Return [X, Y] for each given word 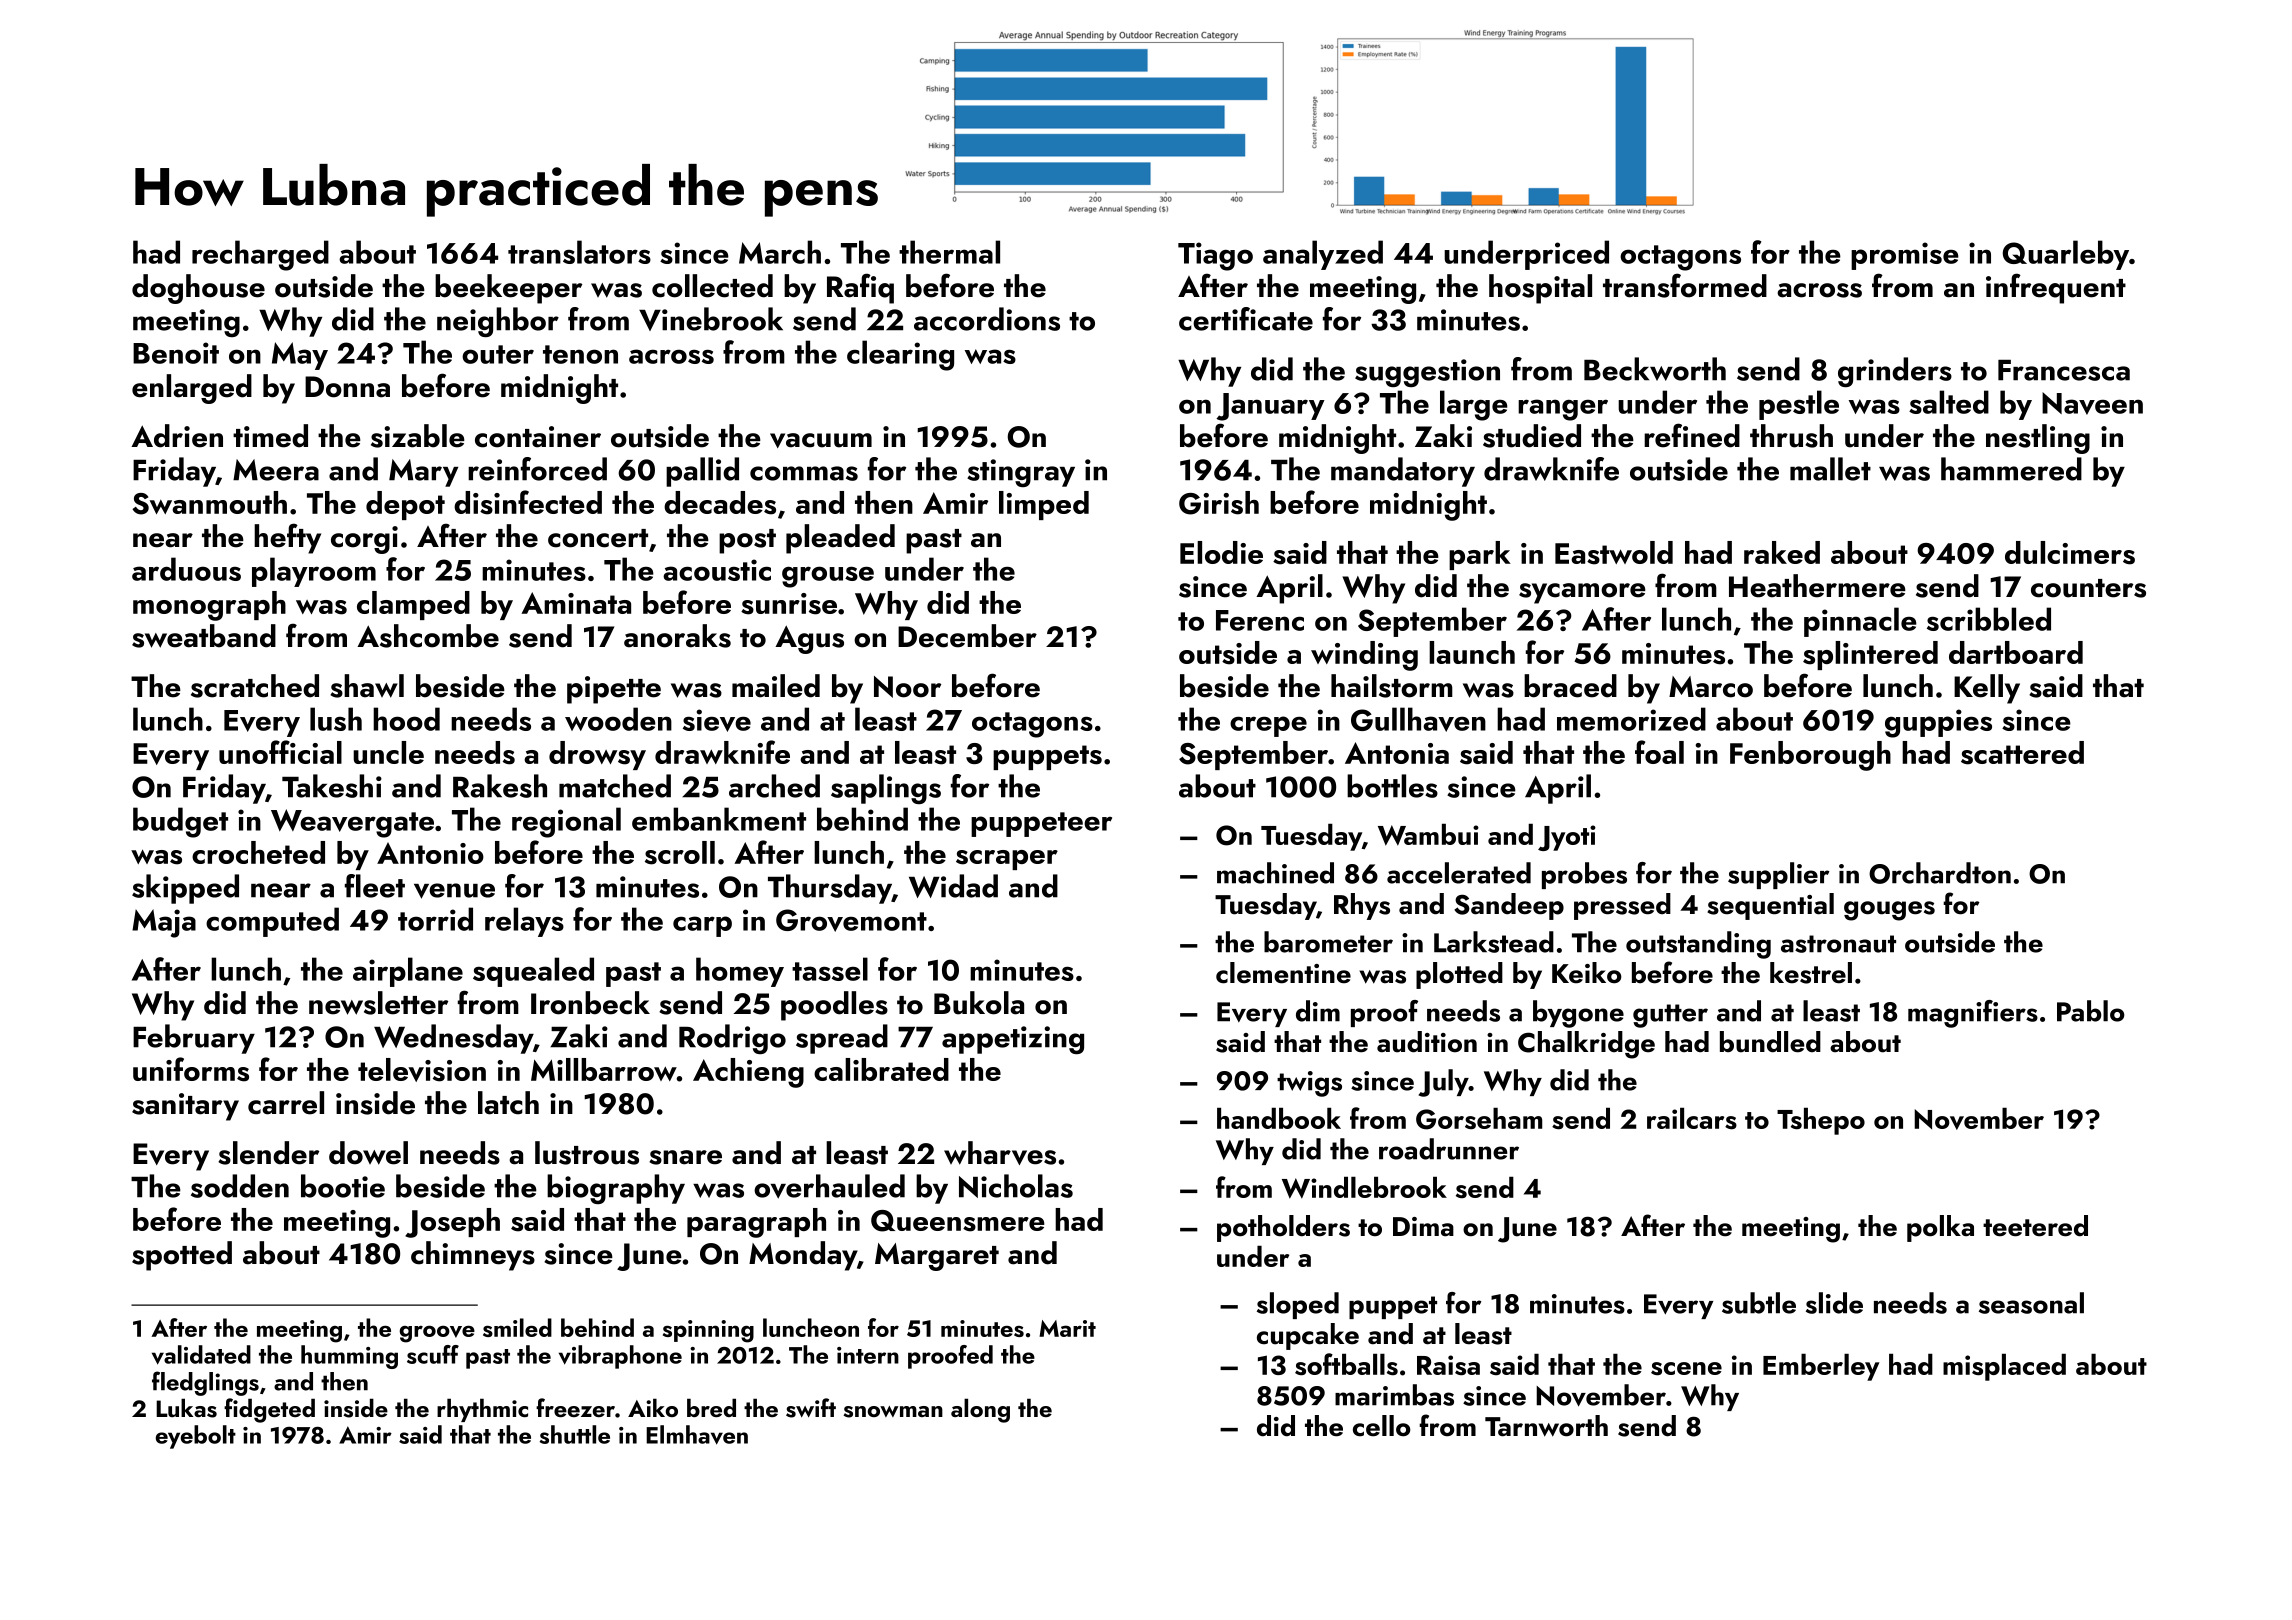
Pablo [2091, 1011]
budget [180, 822]
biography [616, 1189]
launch [1472, 652]
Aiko [653, 1407]
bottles [1392, 786]
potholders [1283, 1228]
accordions [987, 319]
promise [1905, 256]
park [1480, 555]
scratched [255, 686]
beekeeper [508, 289]
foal [1659, 752]
